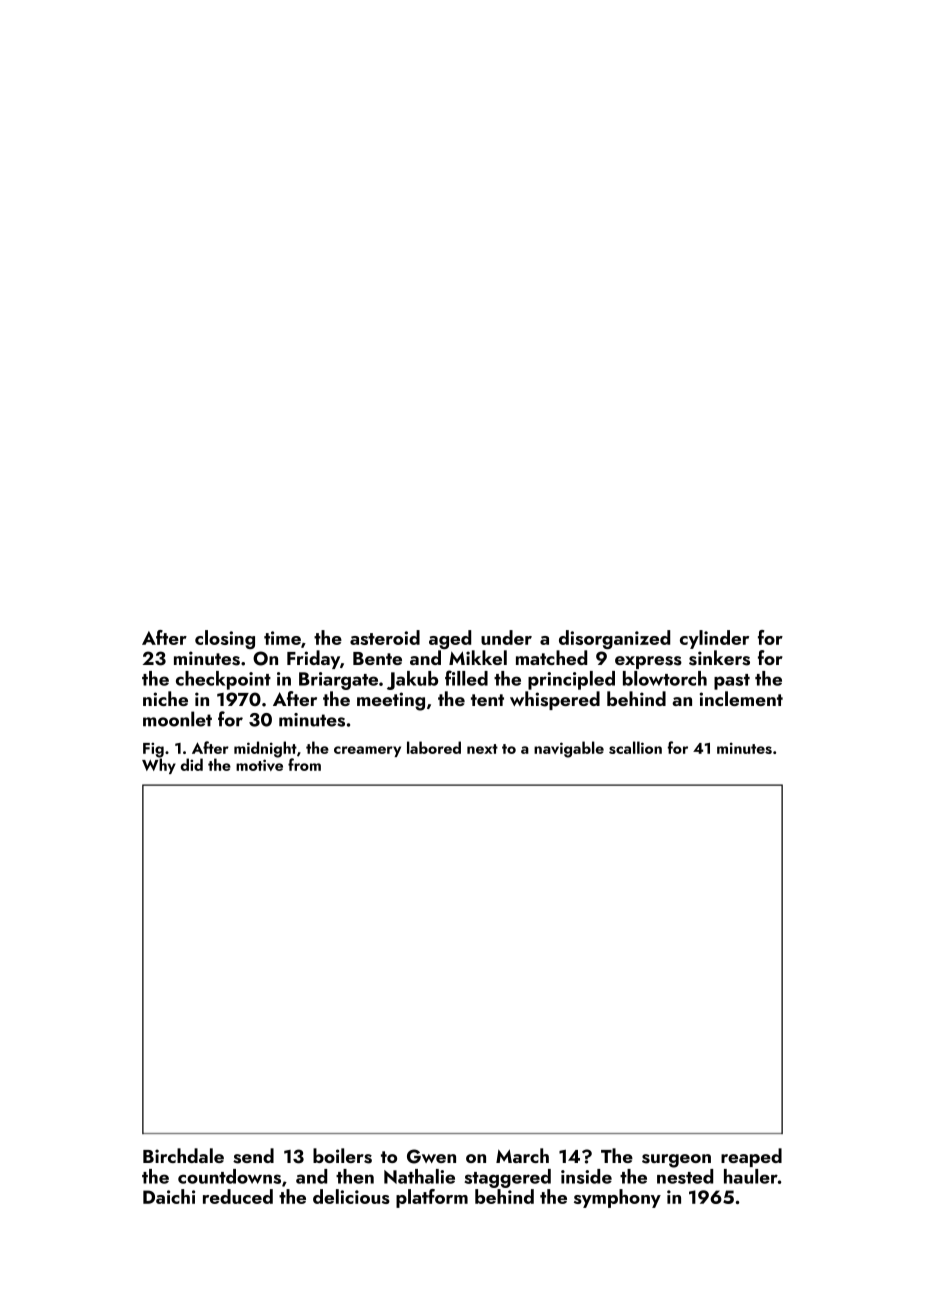 This image has width=925, height=1313. Describe the element at coordinates (159, 766) in the image. I see `Why` at that location.
